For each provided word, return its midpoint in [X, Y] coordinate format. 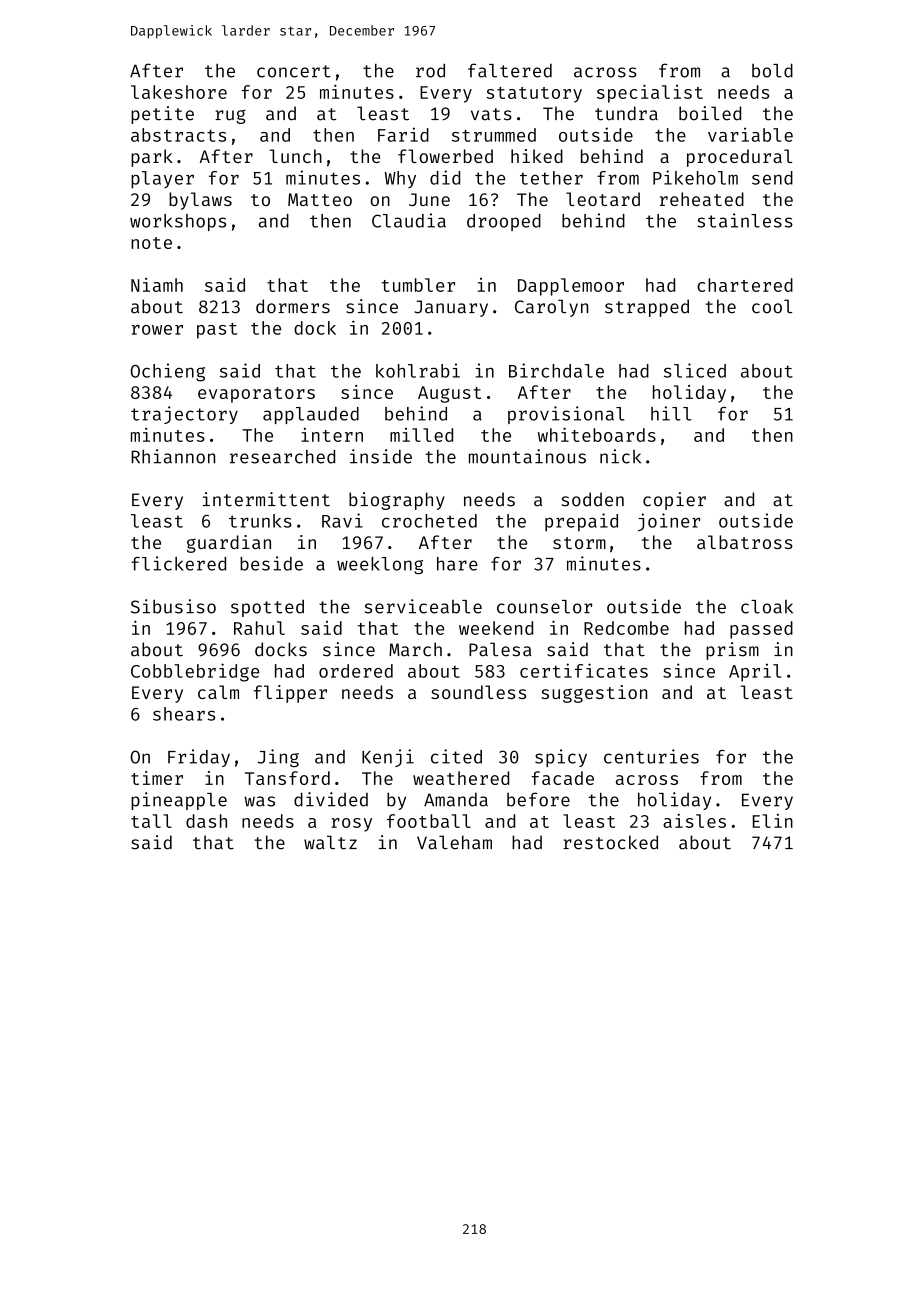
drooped [504, 222]
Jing [278, 758]
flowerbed [445, 156]
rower [157, 330]
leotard [603, 199]
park [152, 158]
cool [772, 306]
